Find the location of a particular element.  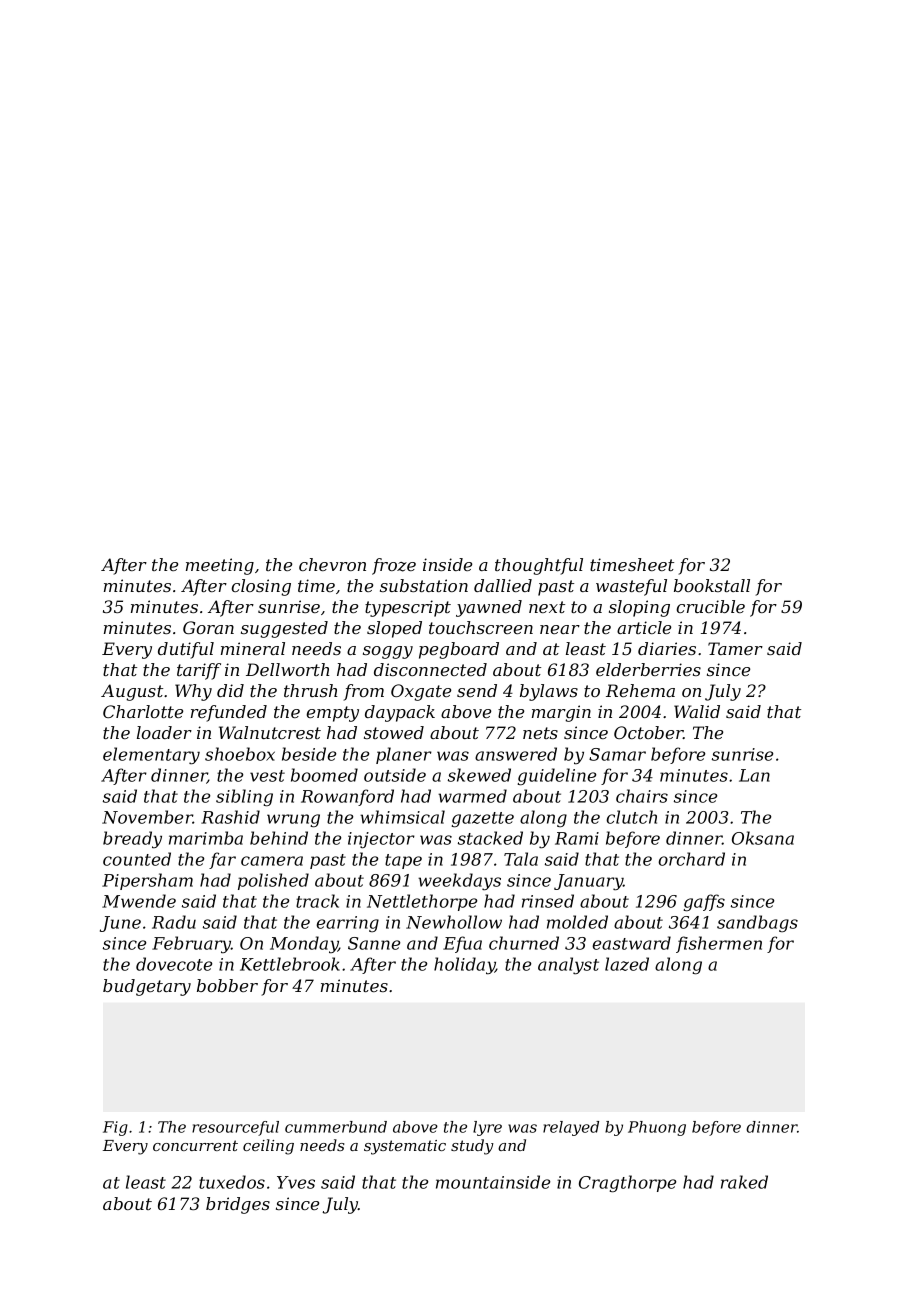

thoughtful is located at coordinates (539, 566).
